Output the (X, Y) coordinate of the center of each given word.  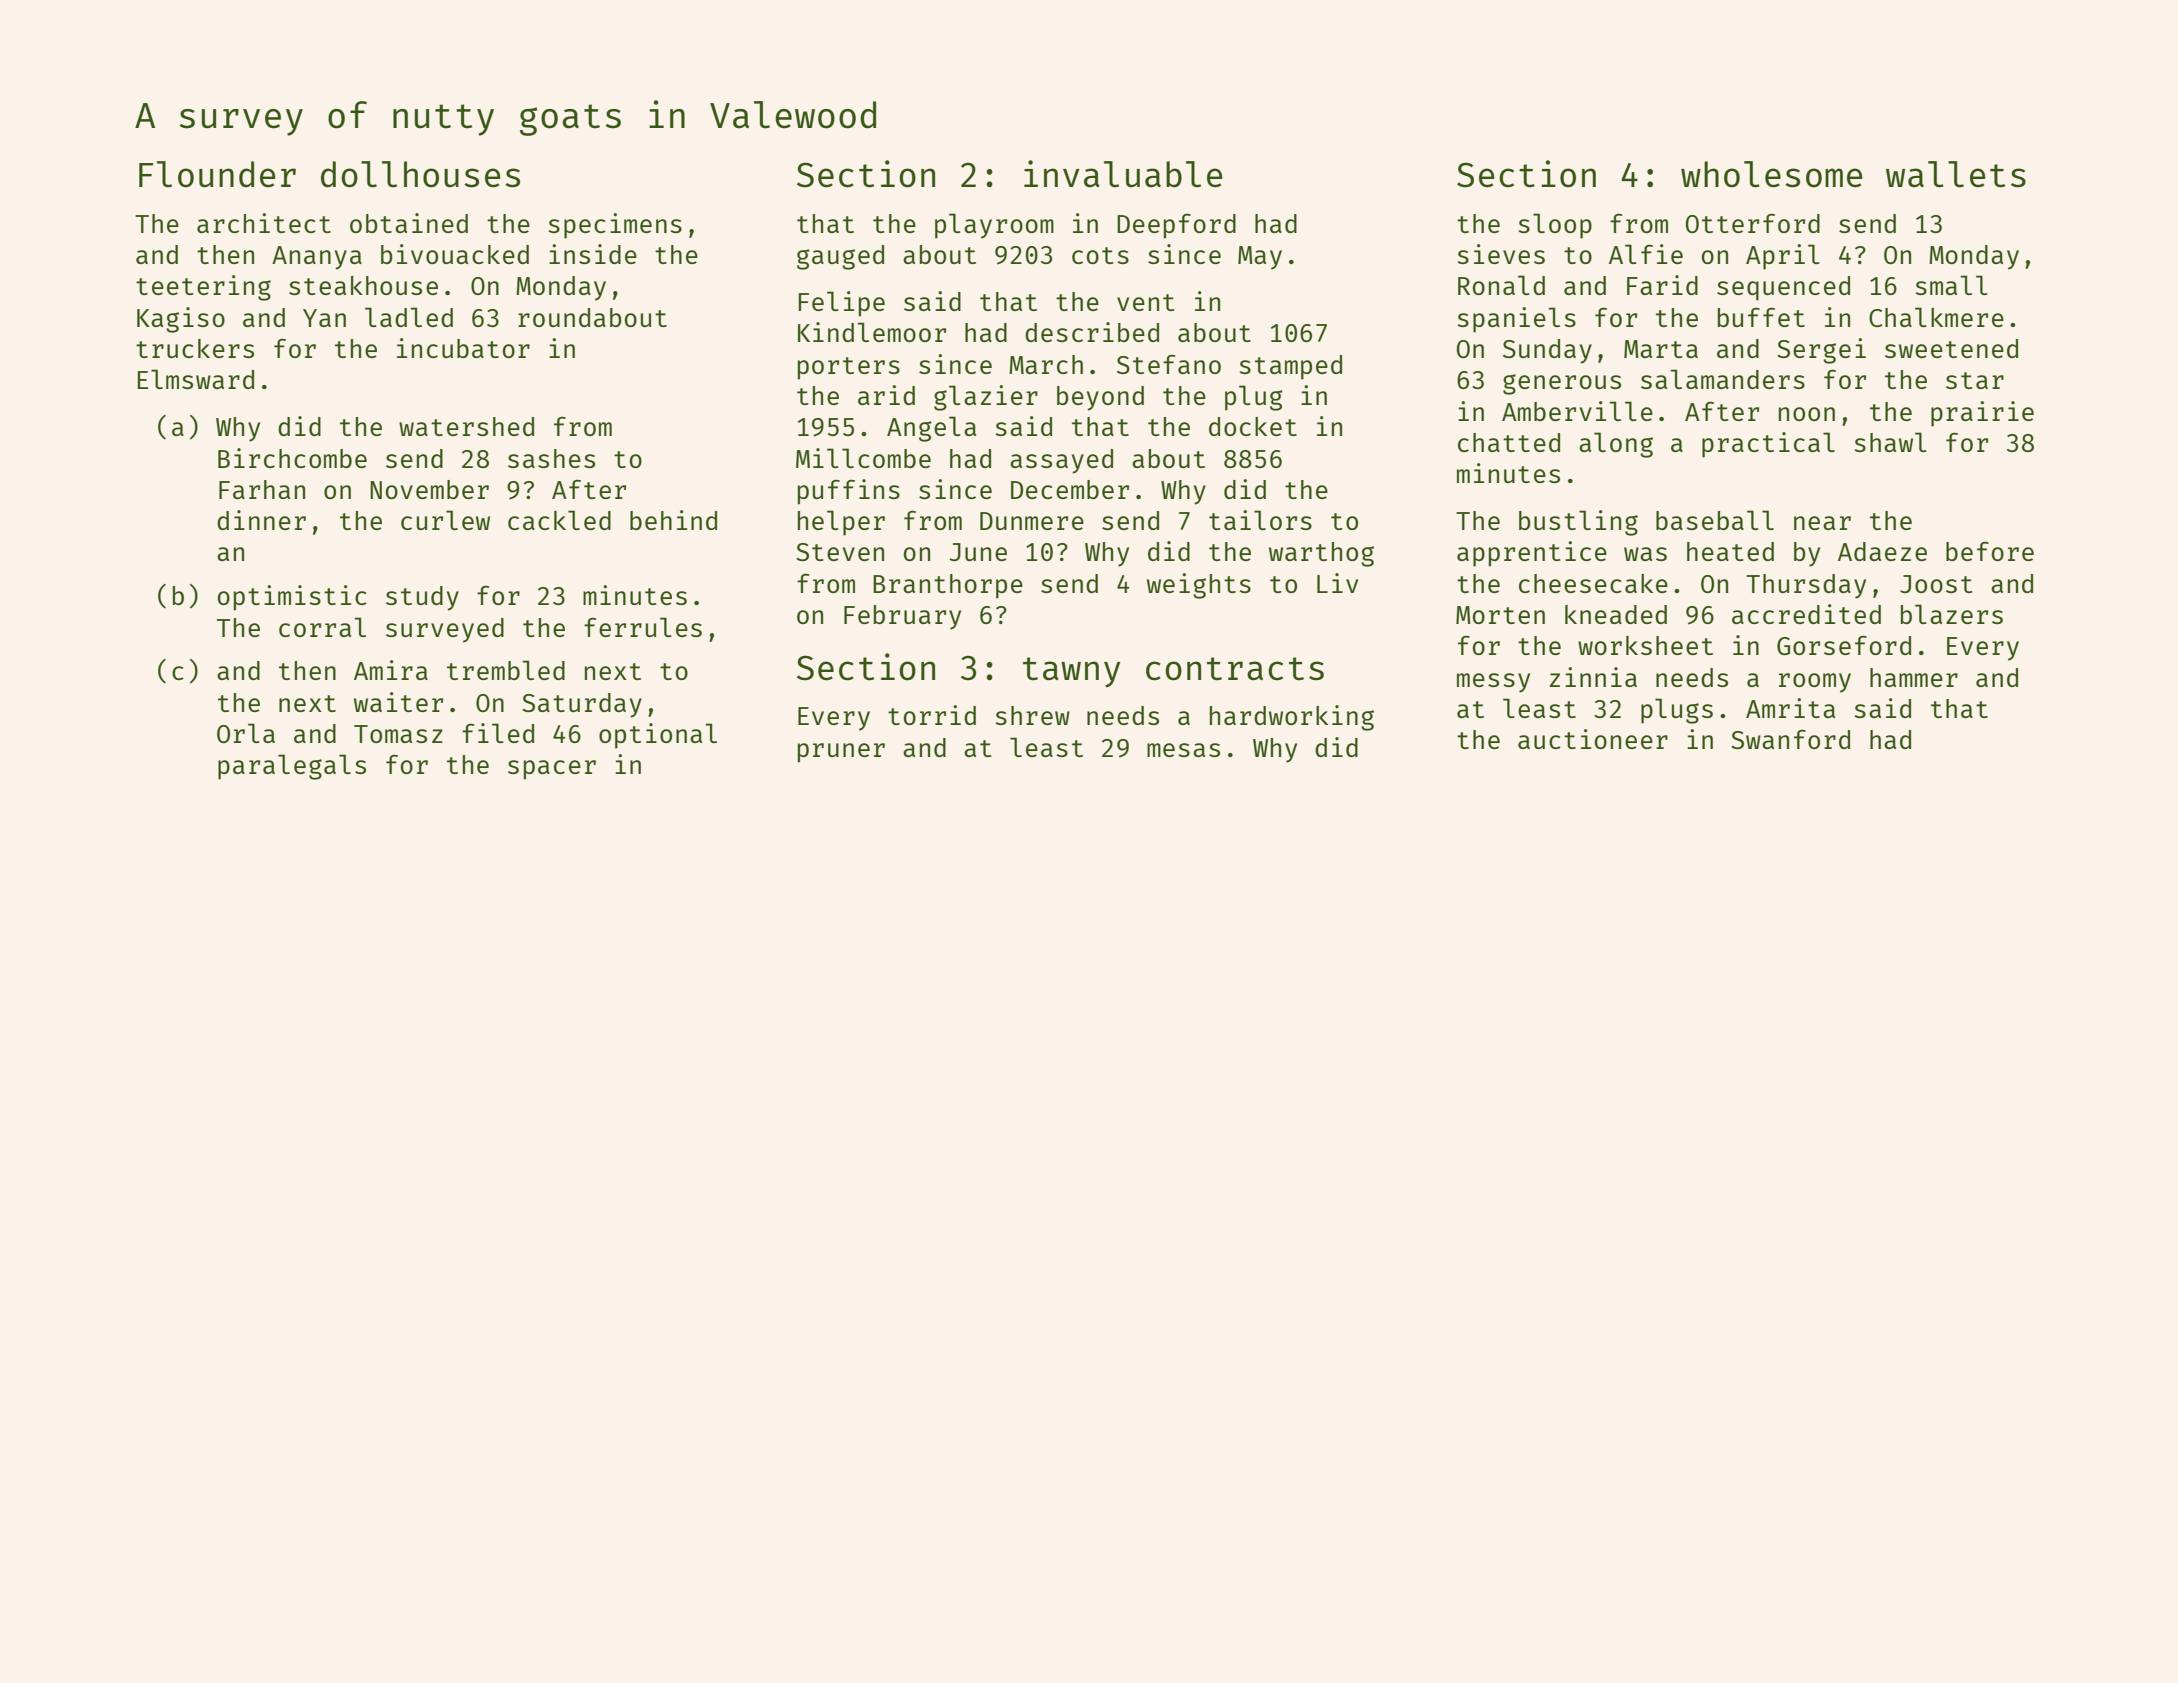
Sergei (1821, 351)
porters (849, 368)
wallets (1956, 174)
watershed (466, 426)
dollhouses (420, 174)
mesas (1183, 750)
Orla (246, 733)
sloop (1555, 226)
